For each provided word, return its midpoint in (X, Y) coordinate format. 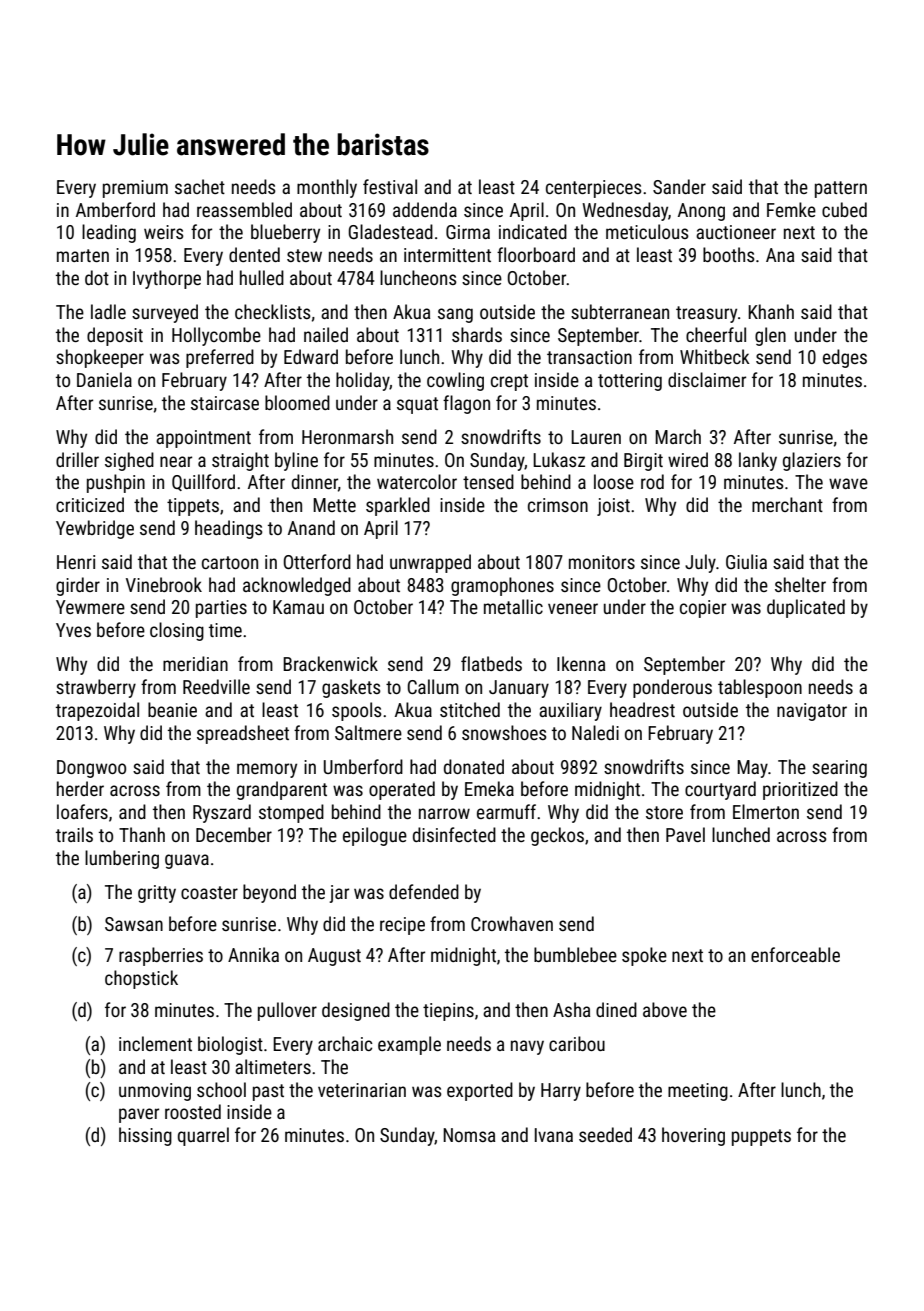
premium (135, 189)
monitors (602, 562)
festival (390, 186)
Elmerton (766, 811)
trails (74, 834)
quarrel (203, 1136)
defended (424, 891)
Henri (76, 562)
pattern (841, 189)
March (678, 436)
